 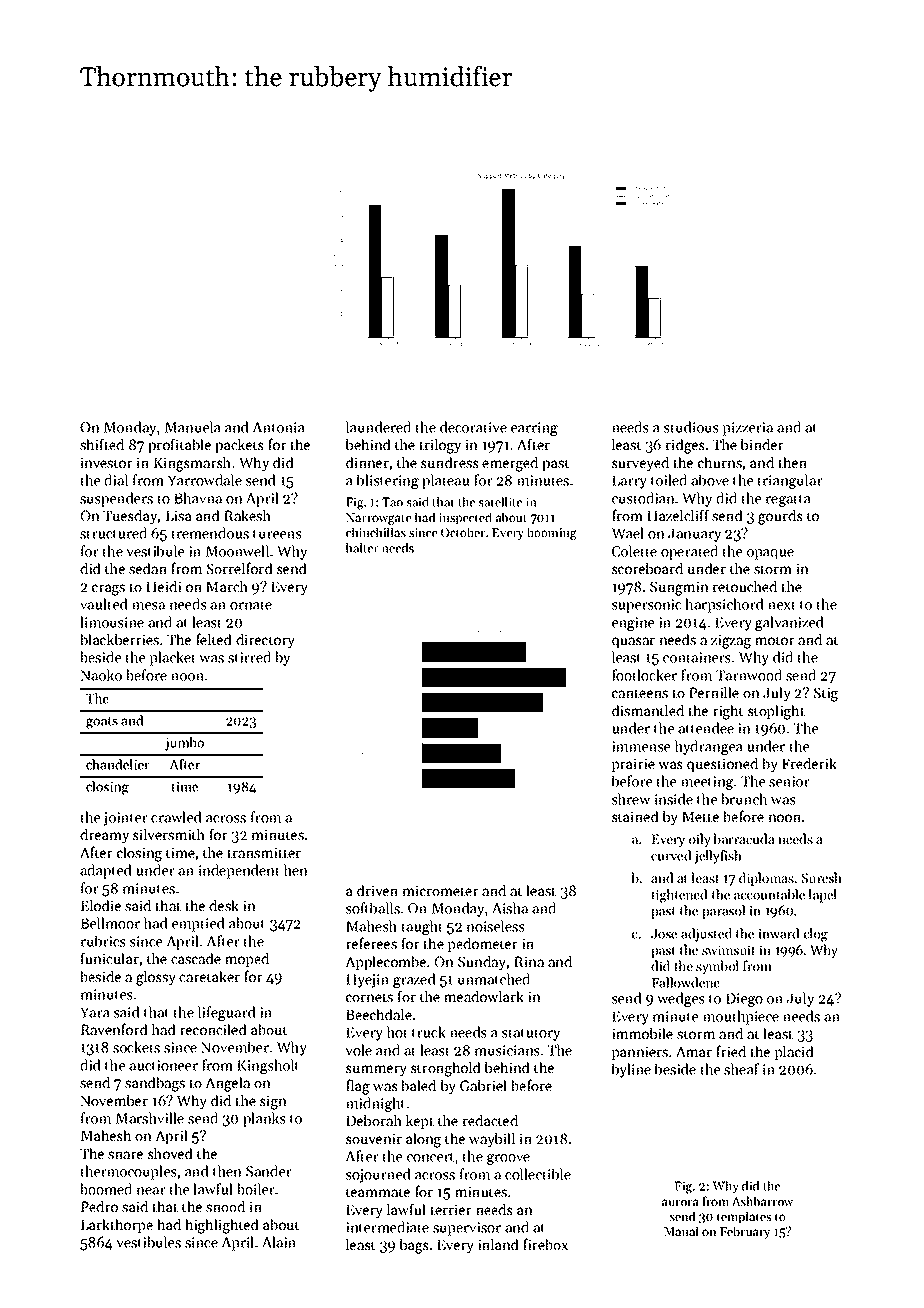 What do you see at coordinates (422, 927) in the page?
I see `taught` at bounding box center [422, 927].
